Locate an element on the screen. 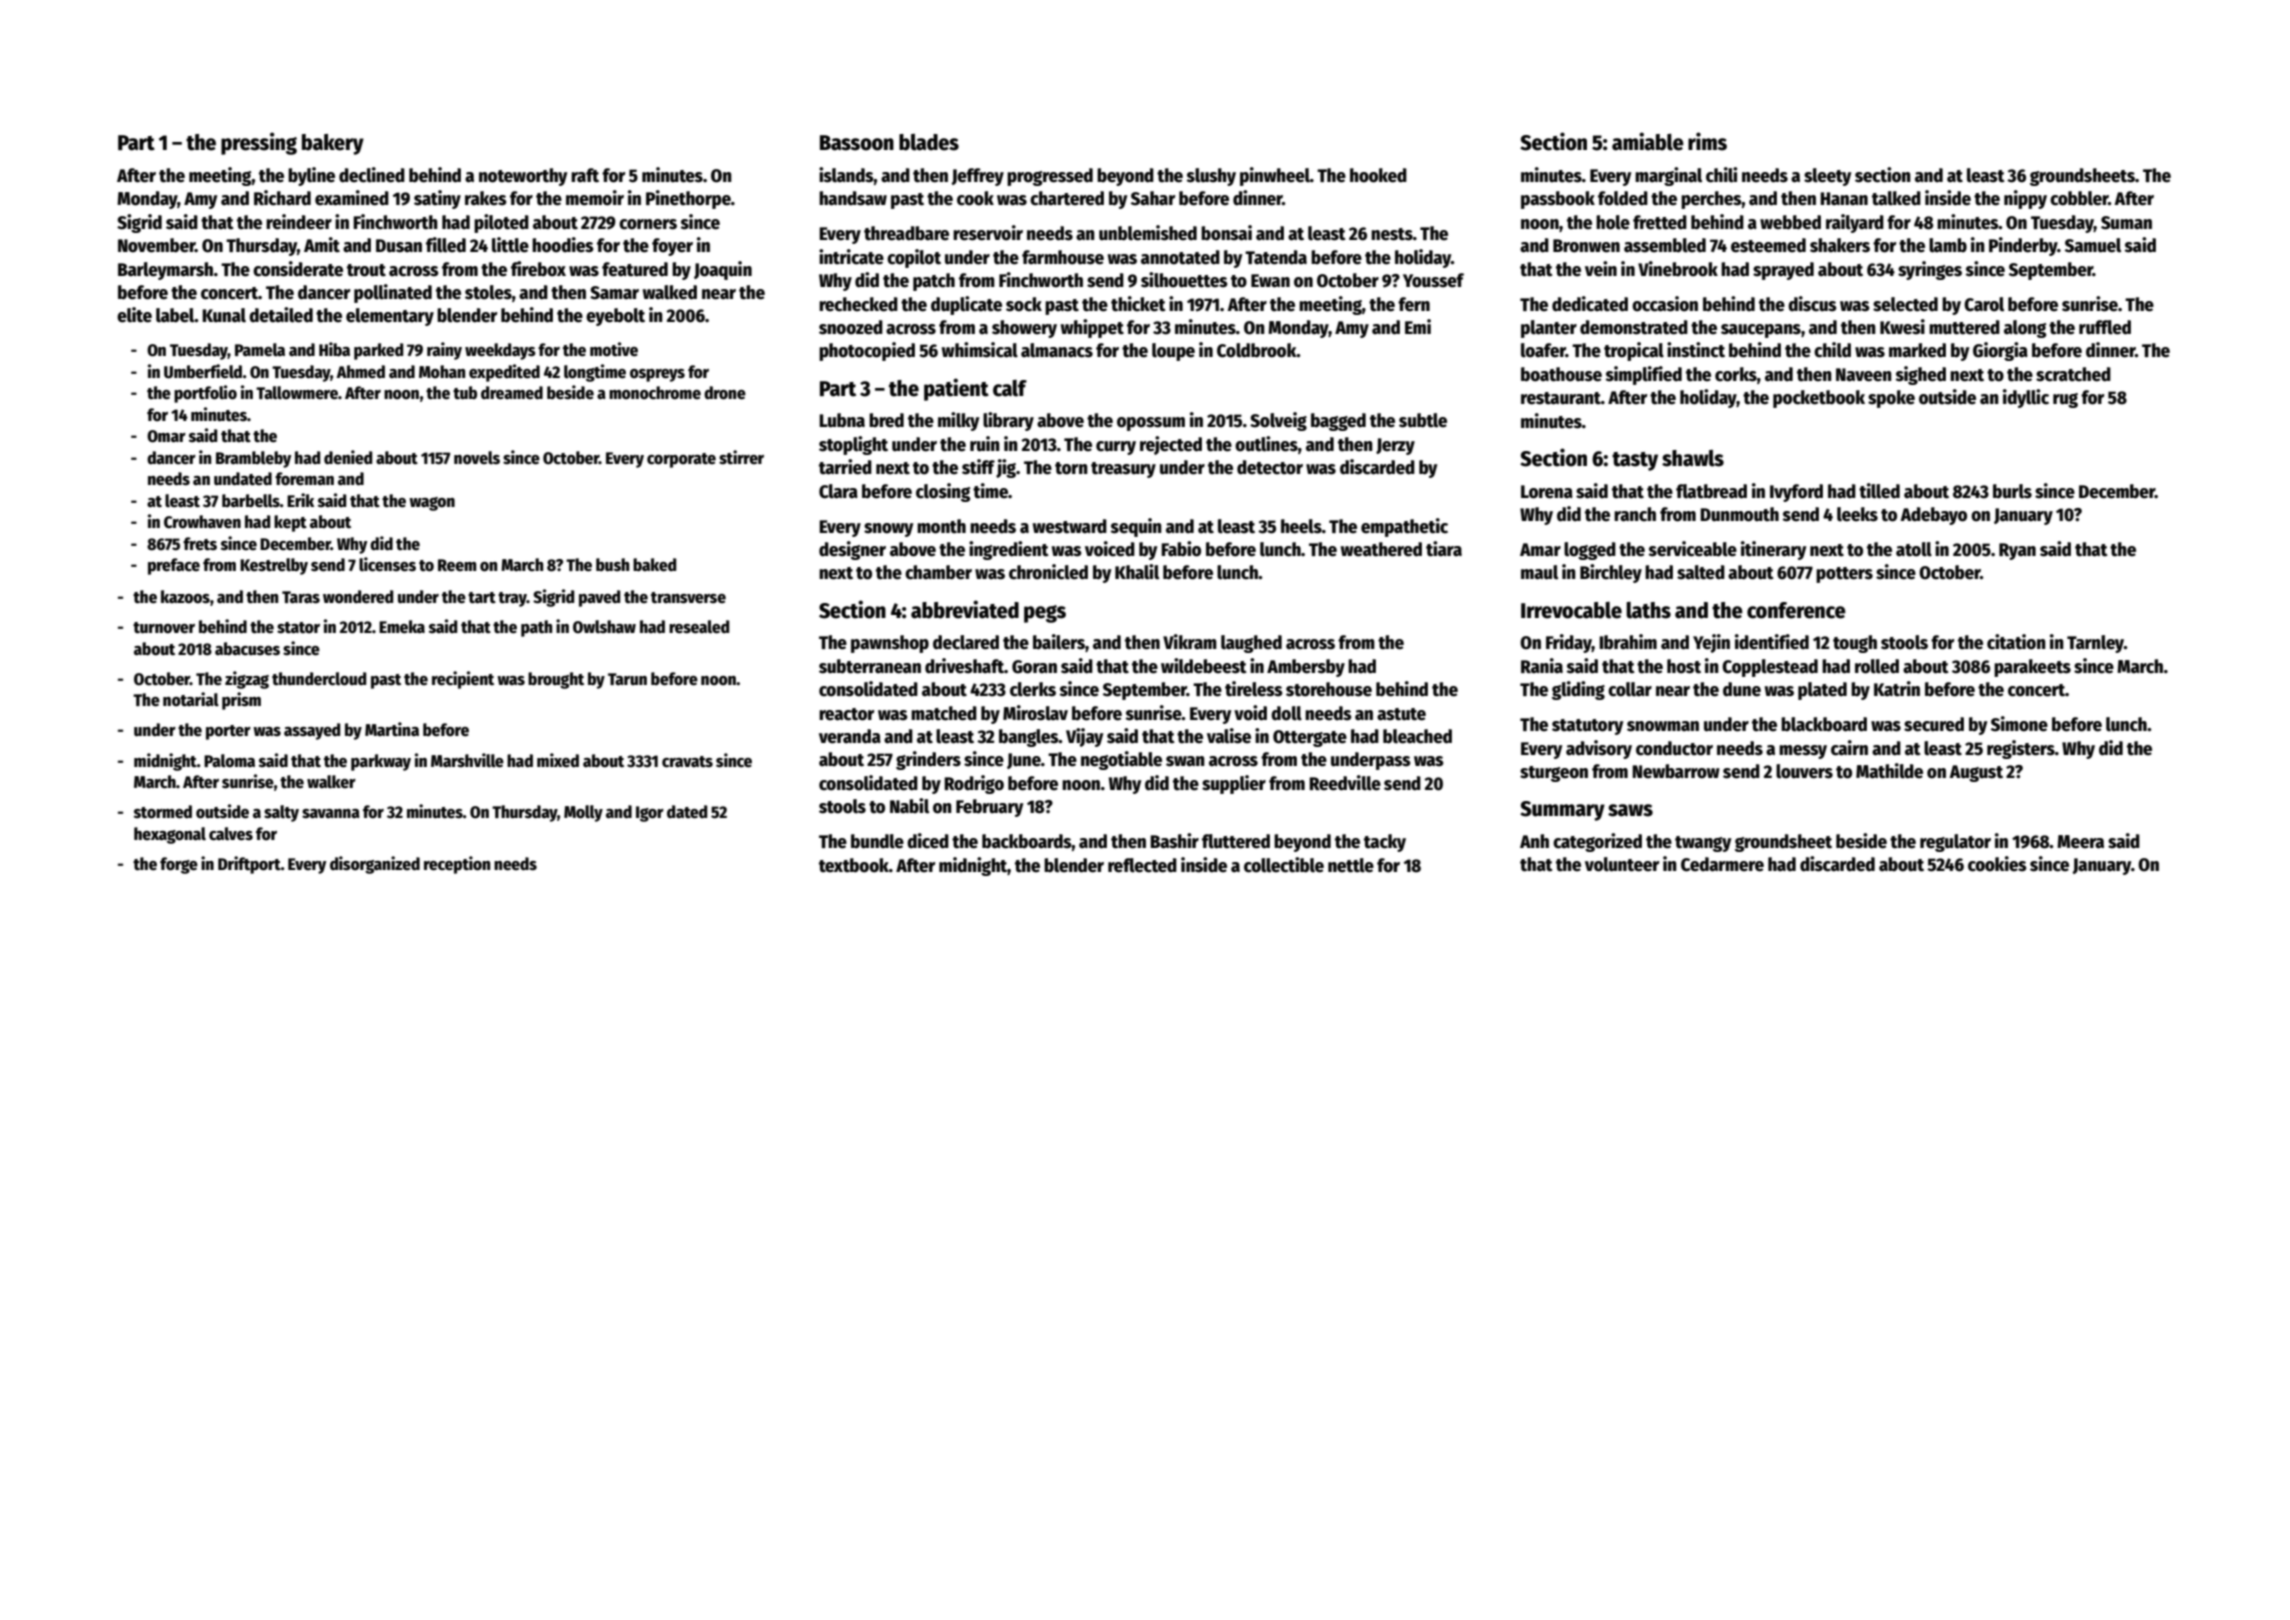 The image size is (2290, 1620). Omar is located at coordinates (166, 436).
